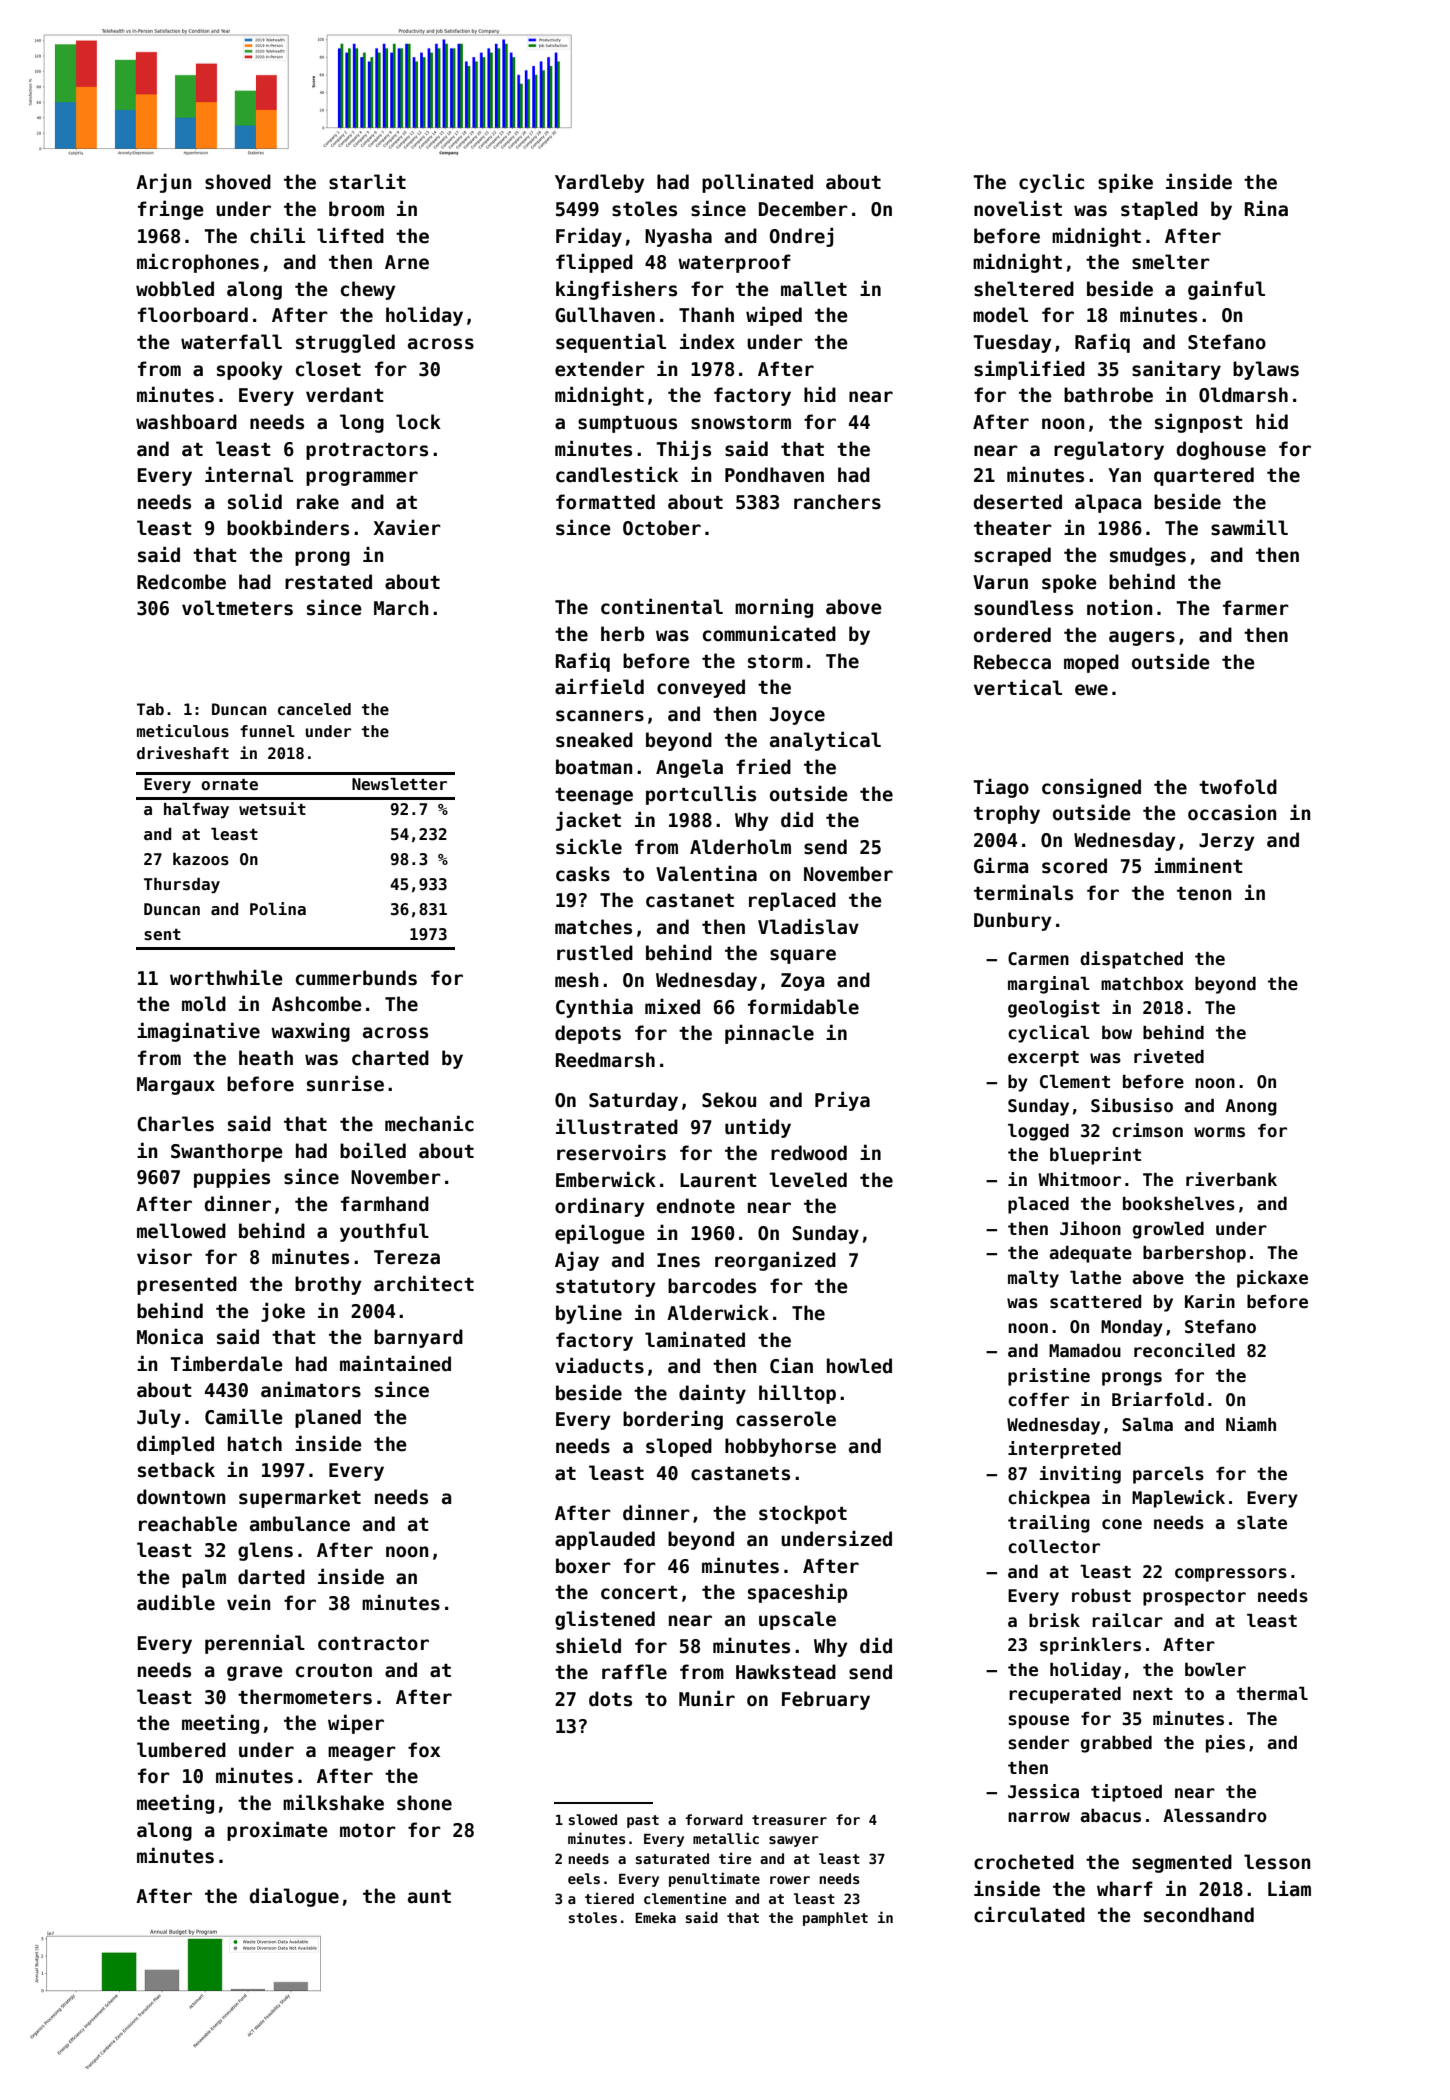  What do you see at coordinates (606, 1179) in the image?
I see `Emberwick` at bounding box center [606, 1179].
